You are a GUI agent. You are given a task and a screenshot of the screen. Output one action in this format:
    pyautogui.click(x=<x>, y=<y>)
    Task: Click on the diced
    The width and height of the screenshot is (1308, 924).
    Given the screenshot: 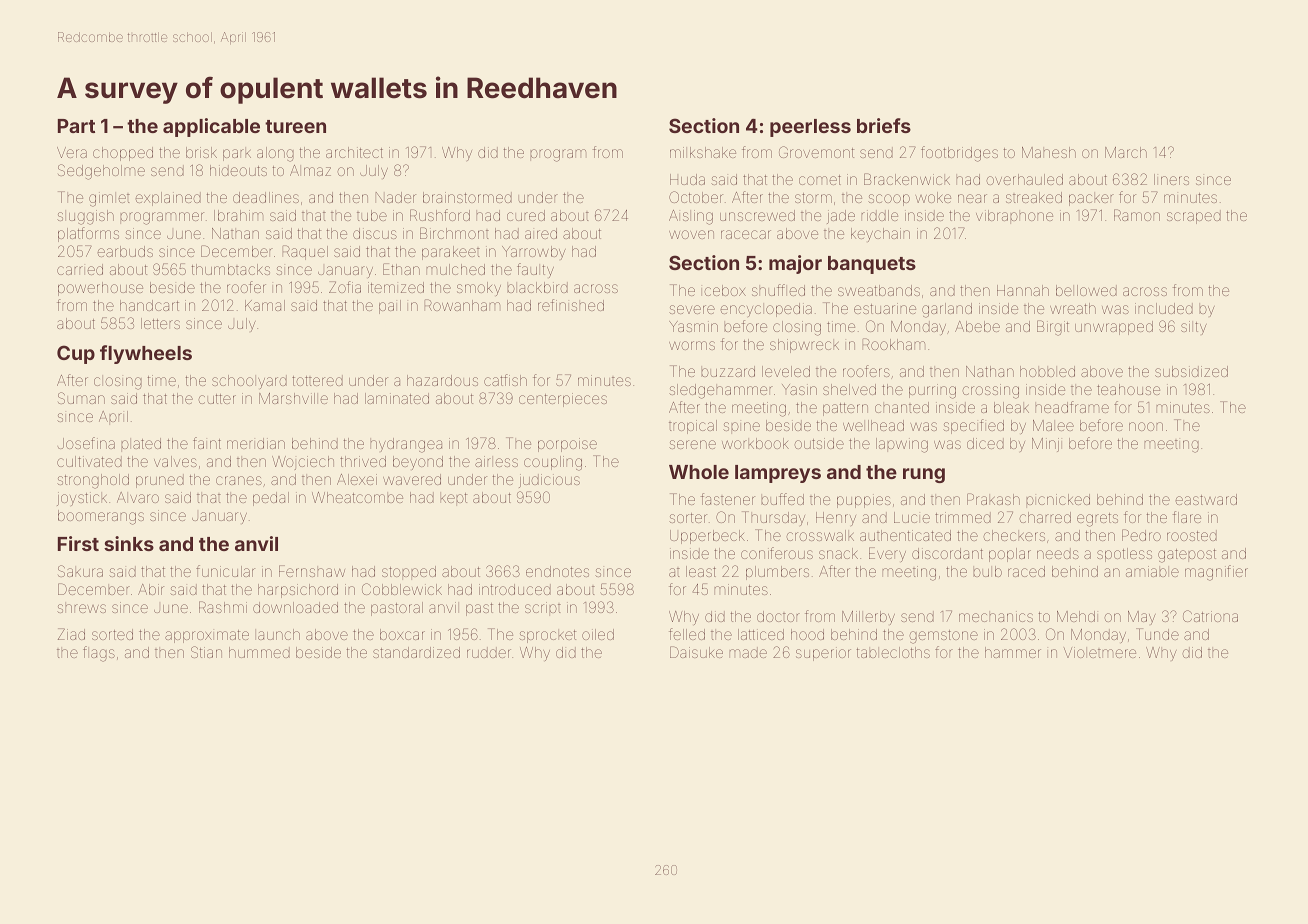 What is the action you would take?
    pyautogui.click(x=985, y=443)
